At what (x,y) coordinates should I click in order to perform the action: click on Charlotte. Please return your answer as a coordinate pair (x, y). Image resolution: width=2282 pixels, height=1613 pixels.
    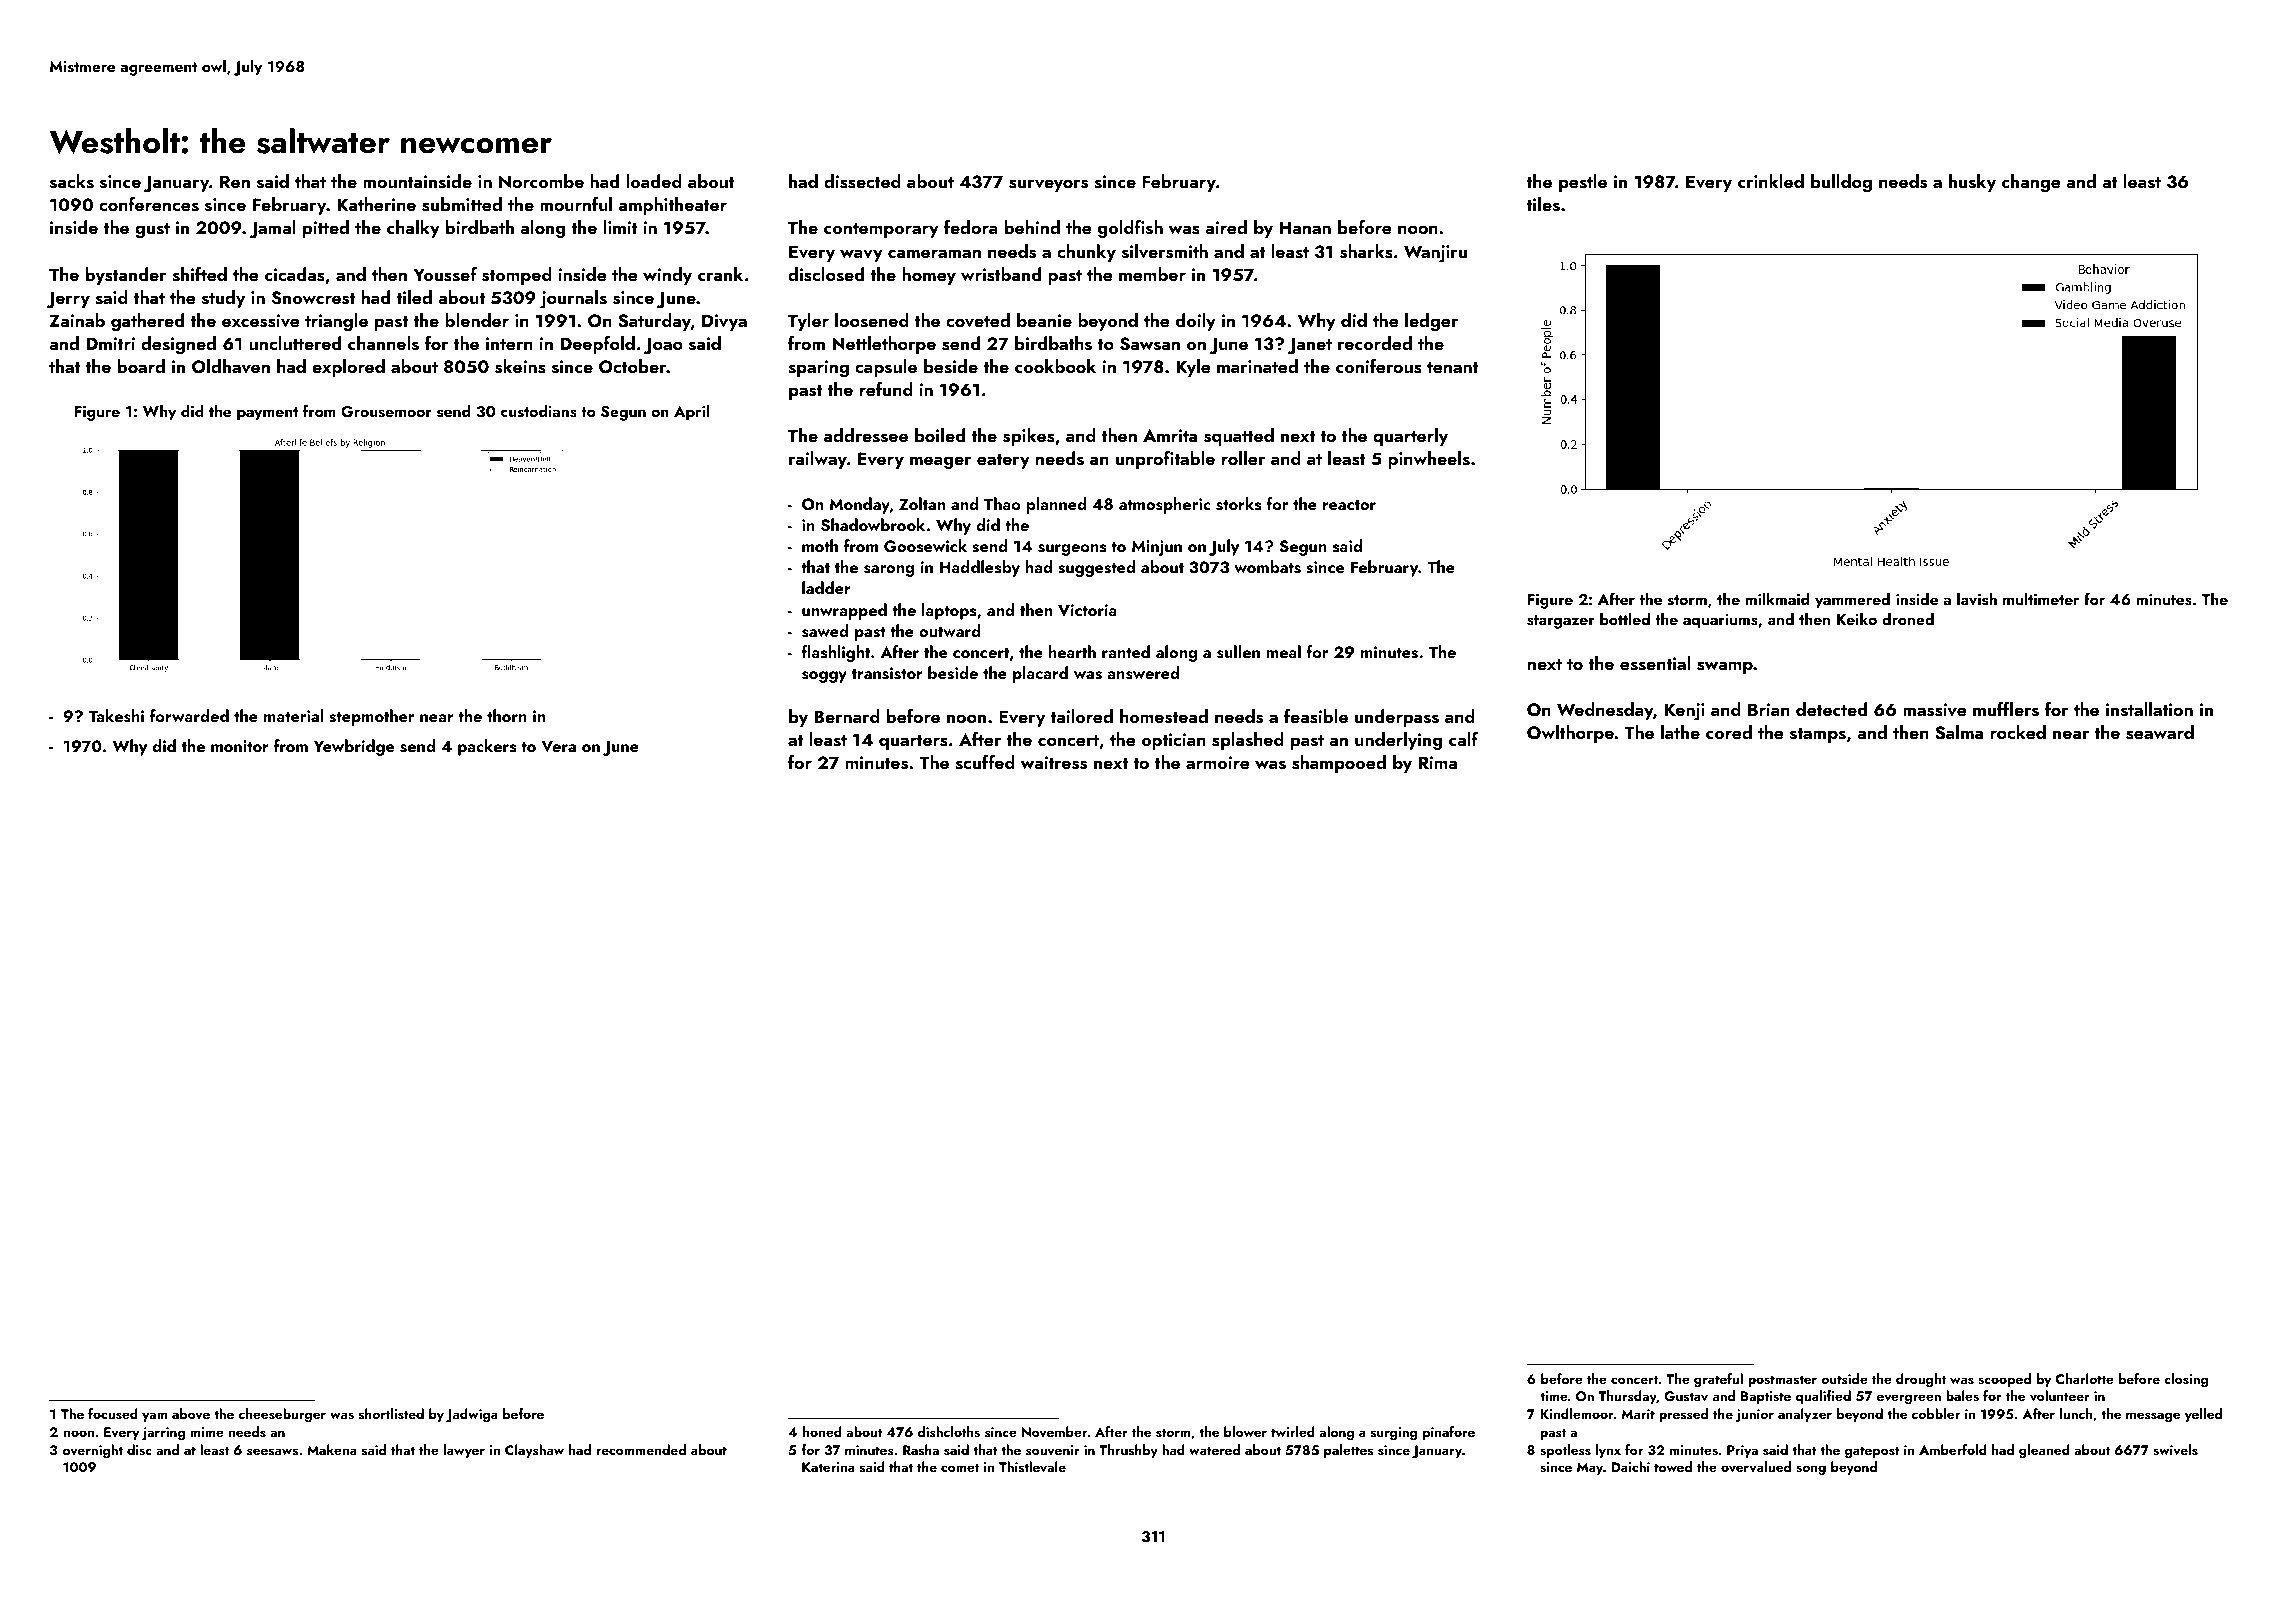
    Looking at the image, I should click on (2084, 1378).
